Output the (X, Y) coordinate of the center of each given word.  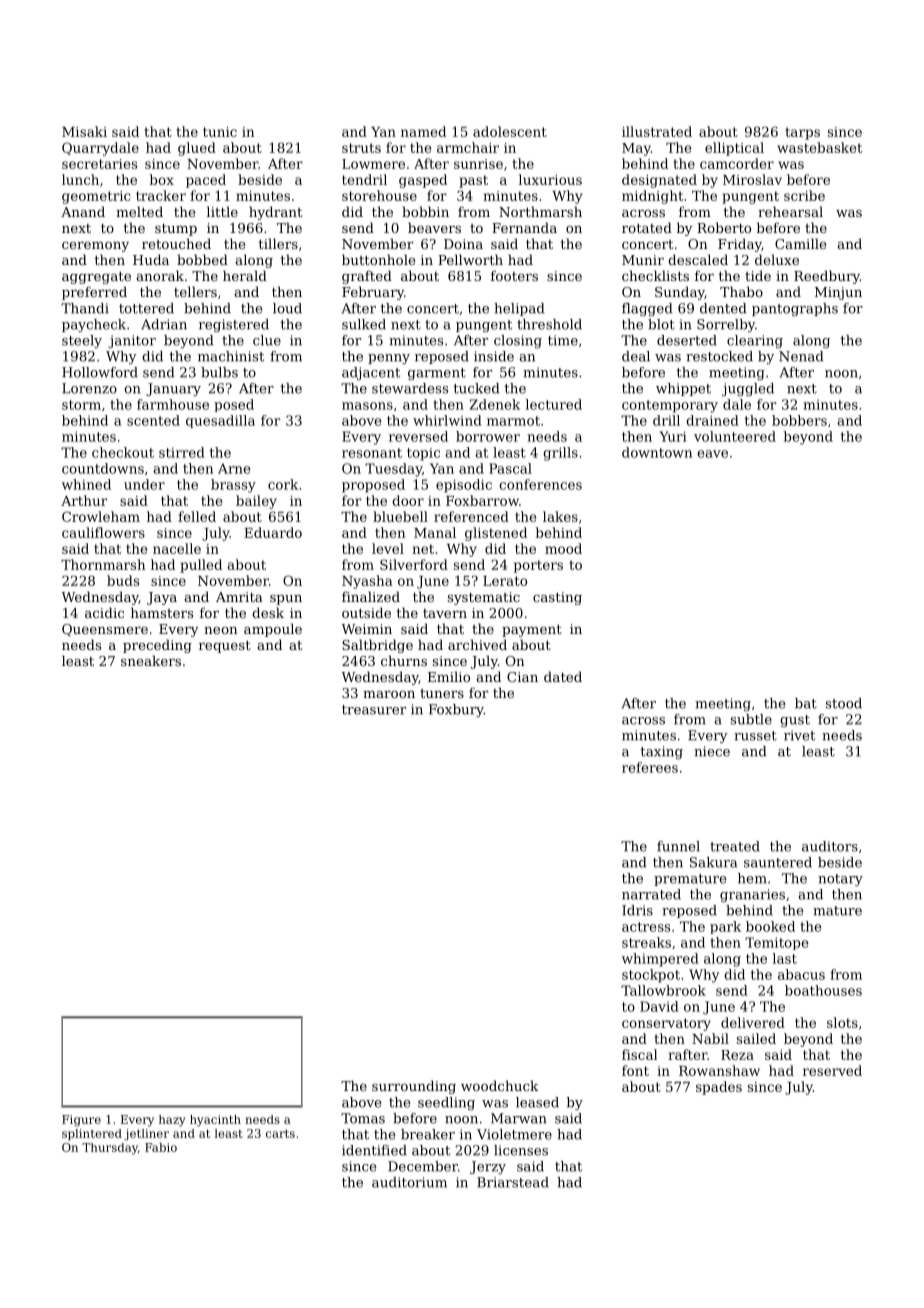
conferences (540, 484)
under (144, 484)
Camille (800, 243)
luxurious (550, 179)
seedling (446, 1103)
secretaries (99, 164)
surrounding (414, 1087)
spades (719, 1088)
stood (844, 703)
